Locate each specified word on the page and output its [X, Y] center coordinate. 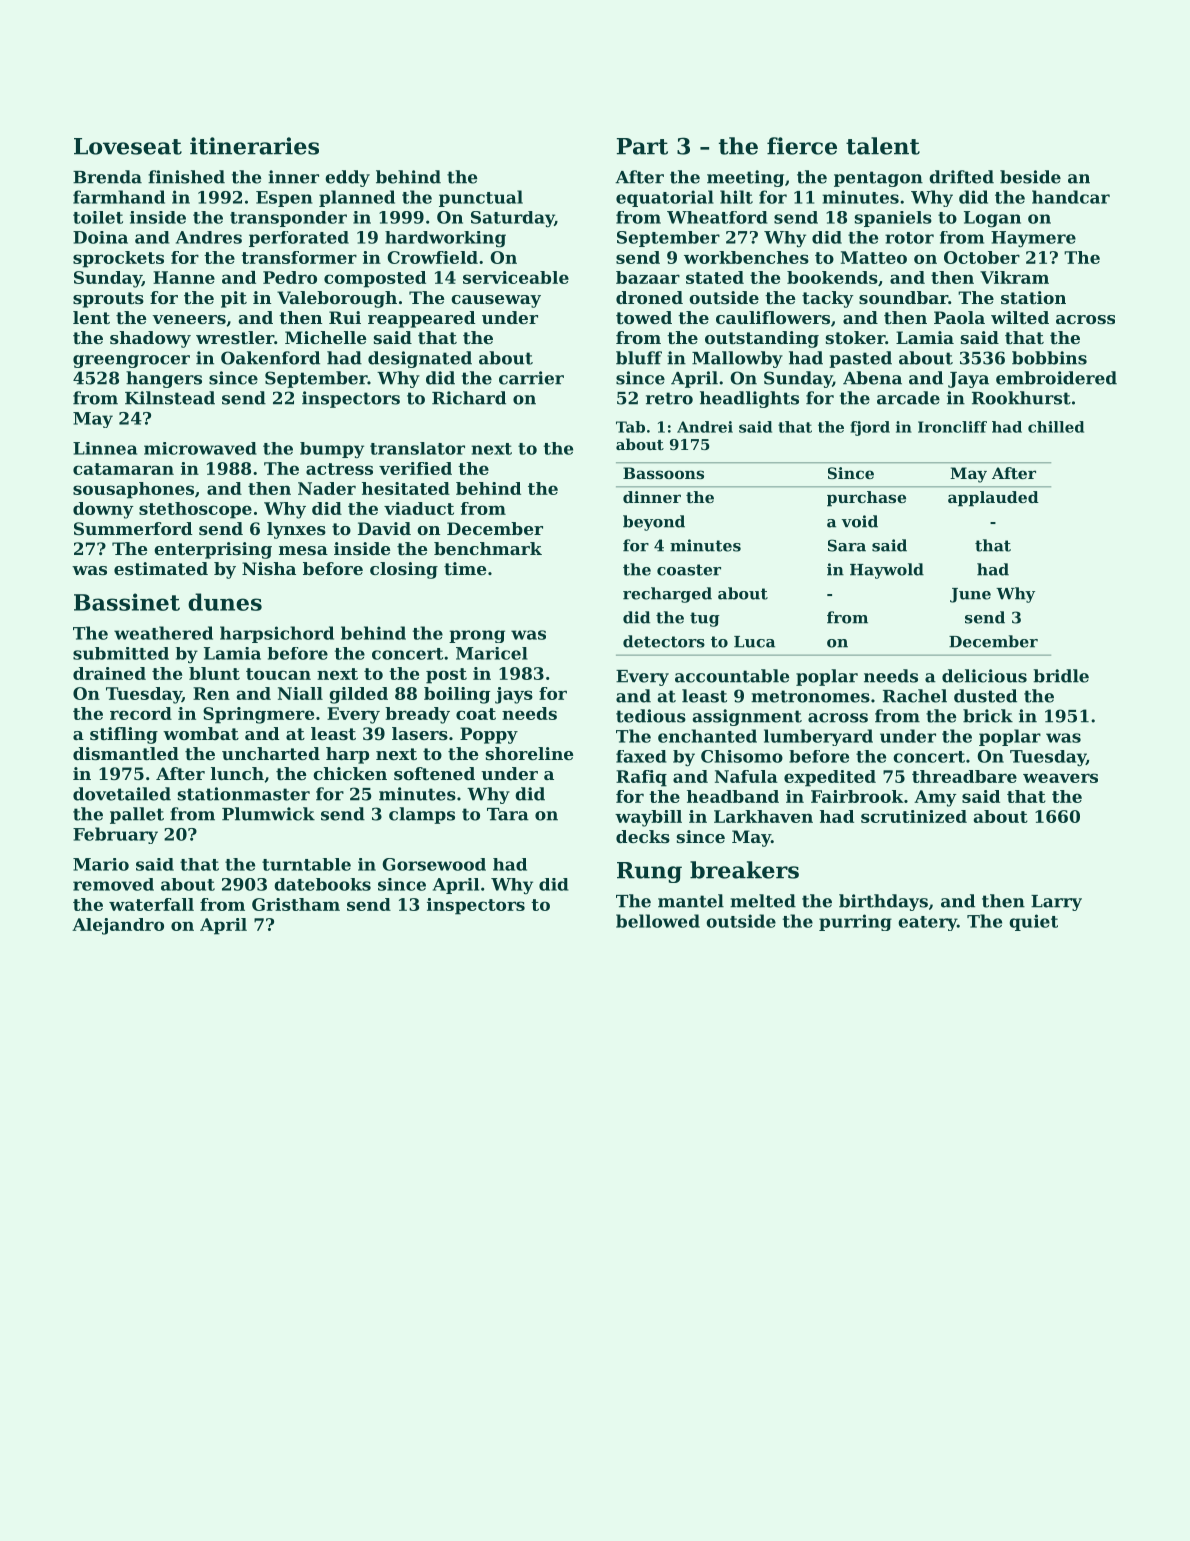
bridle [1061, 676]
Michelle [326, 337]
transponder [288, 219]
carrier [531, 378]
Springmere [258, 715]
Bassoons [663, 473]
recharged [667, 595]
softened [434, 773]
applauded [993, 499]
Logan [992, 219]
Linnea [105, 448]
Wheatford [717, 217]
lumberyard [818, 737]
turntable [306, 864]
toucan [278, 674]
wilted [1020, 317]
